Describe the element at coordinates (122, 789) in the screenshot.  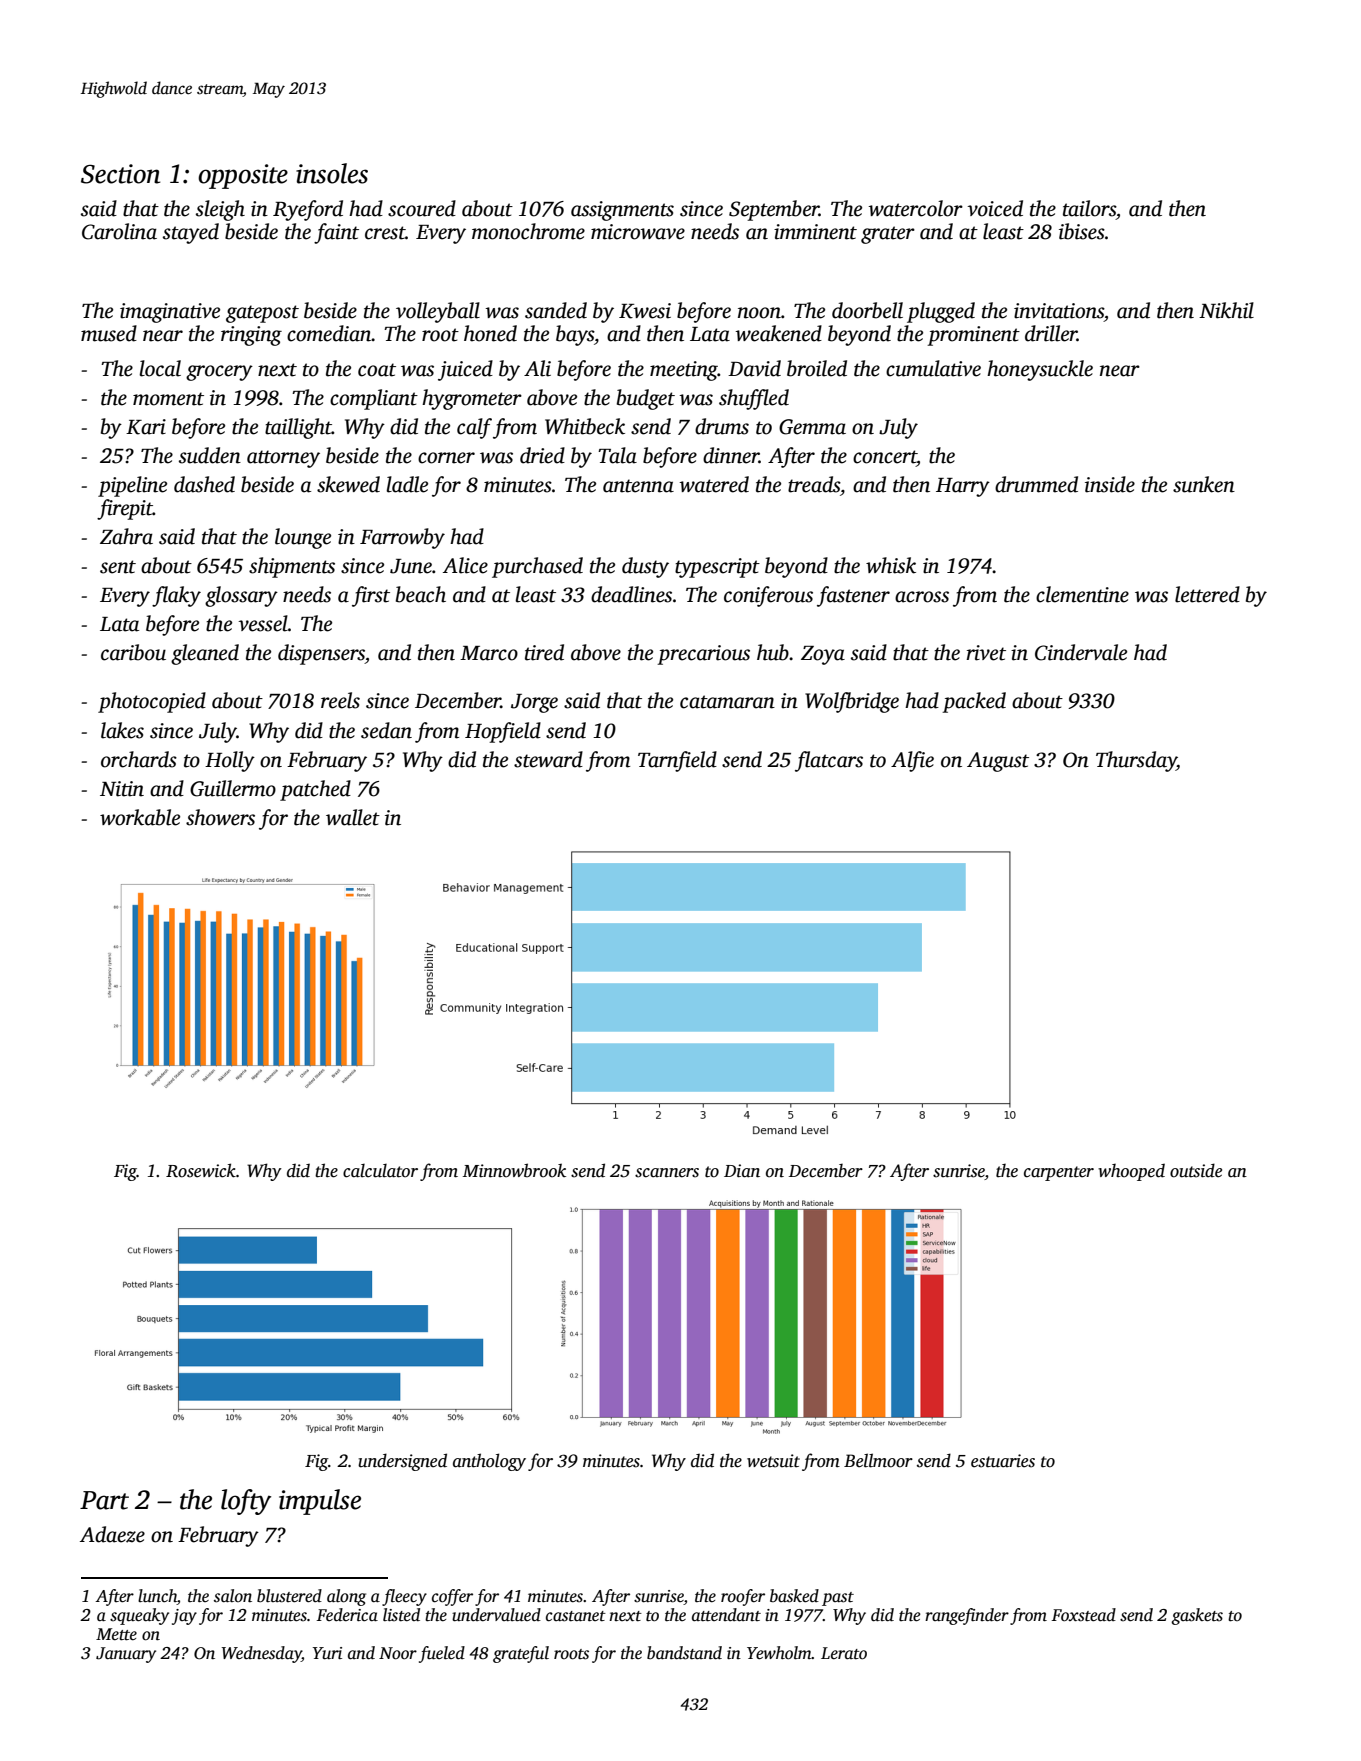
I see `Nitin` at that location.
